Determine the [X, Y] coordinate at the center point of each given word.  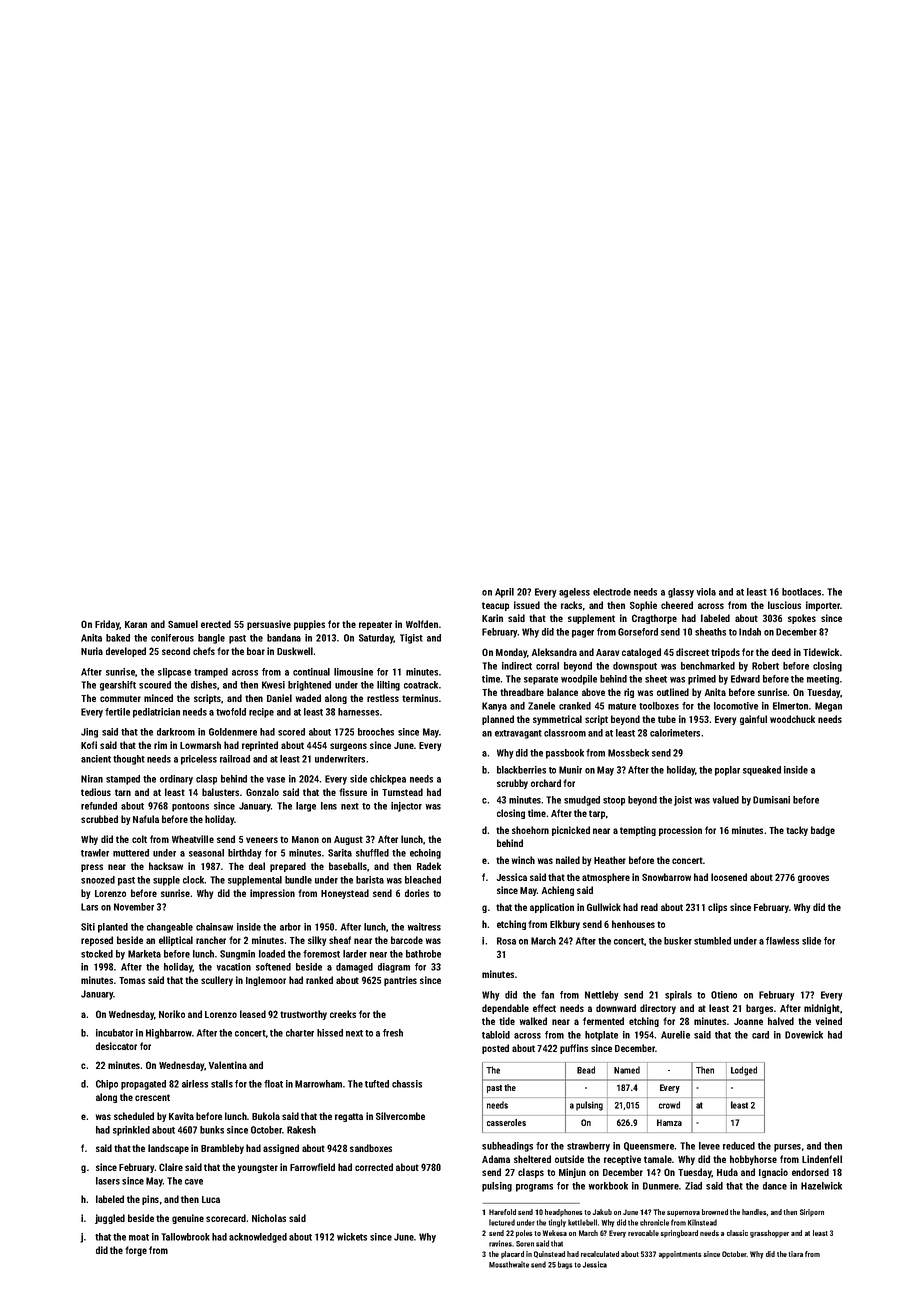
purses [787, 1148]
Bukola [266, 1116]
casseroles [506, 1122]
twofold [231, 712]
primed [702, 680]
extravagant [518, 734]
